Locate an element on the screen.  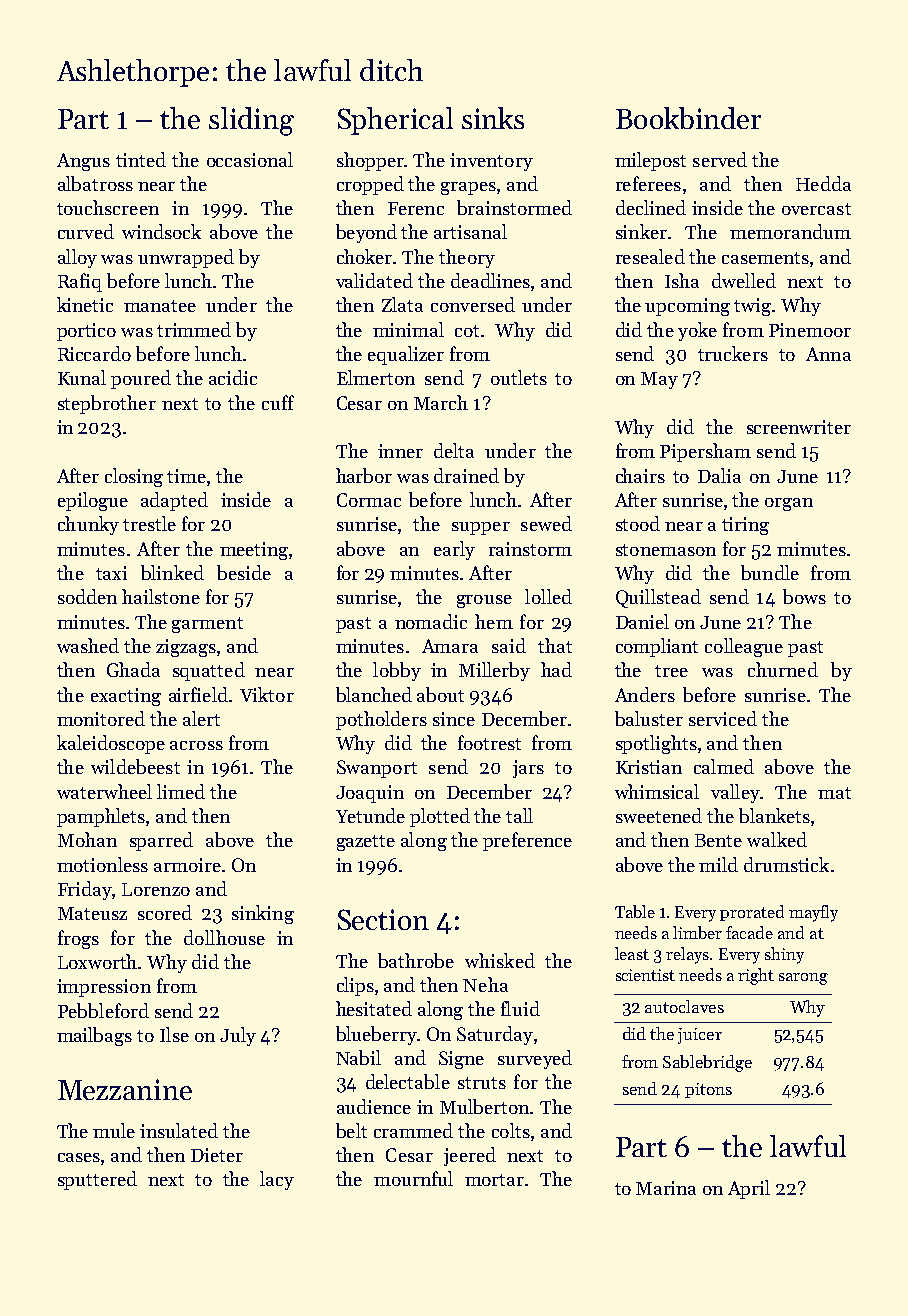
Swanport is located at coordinates (377, 769).
